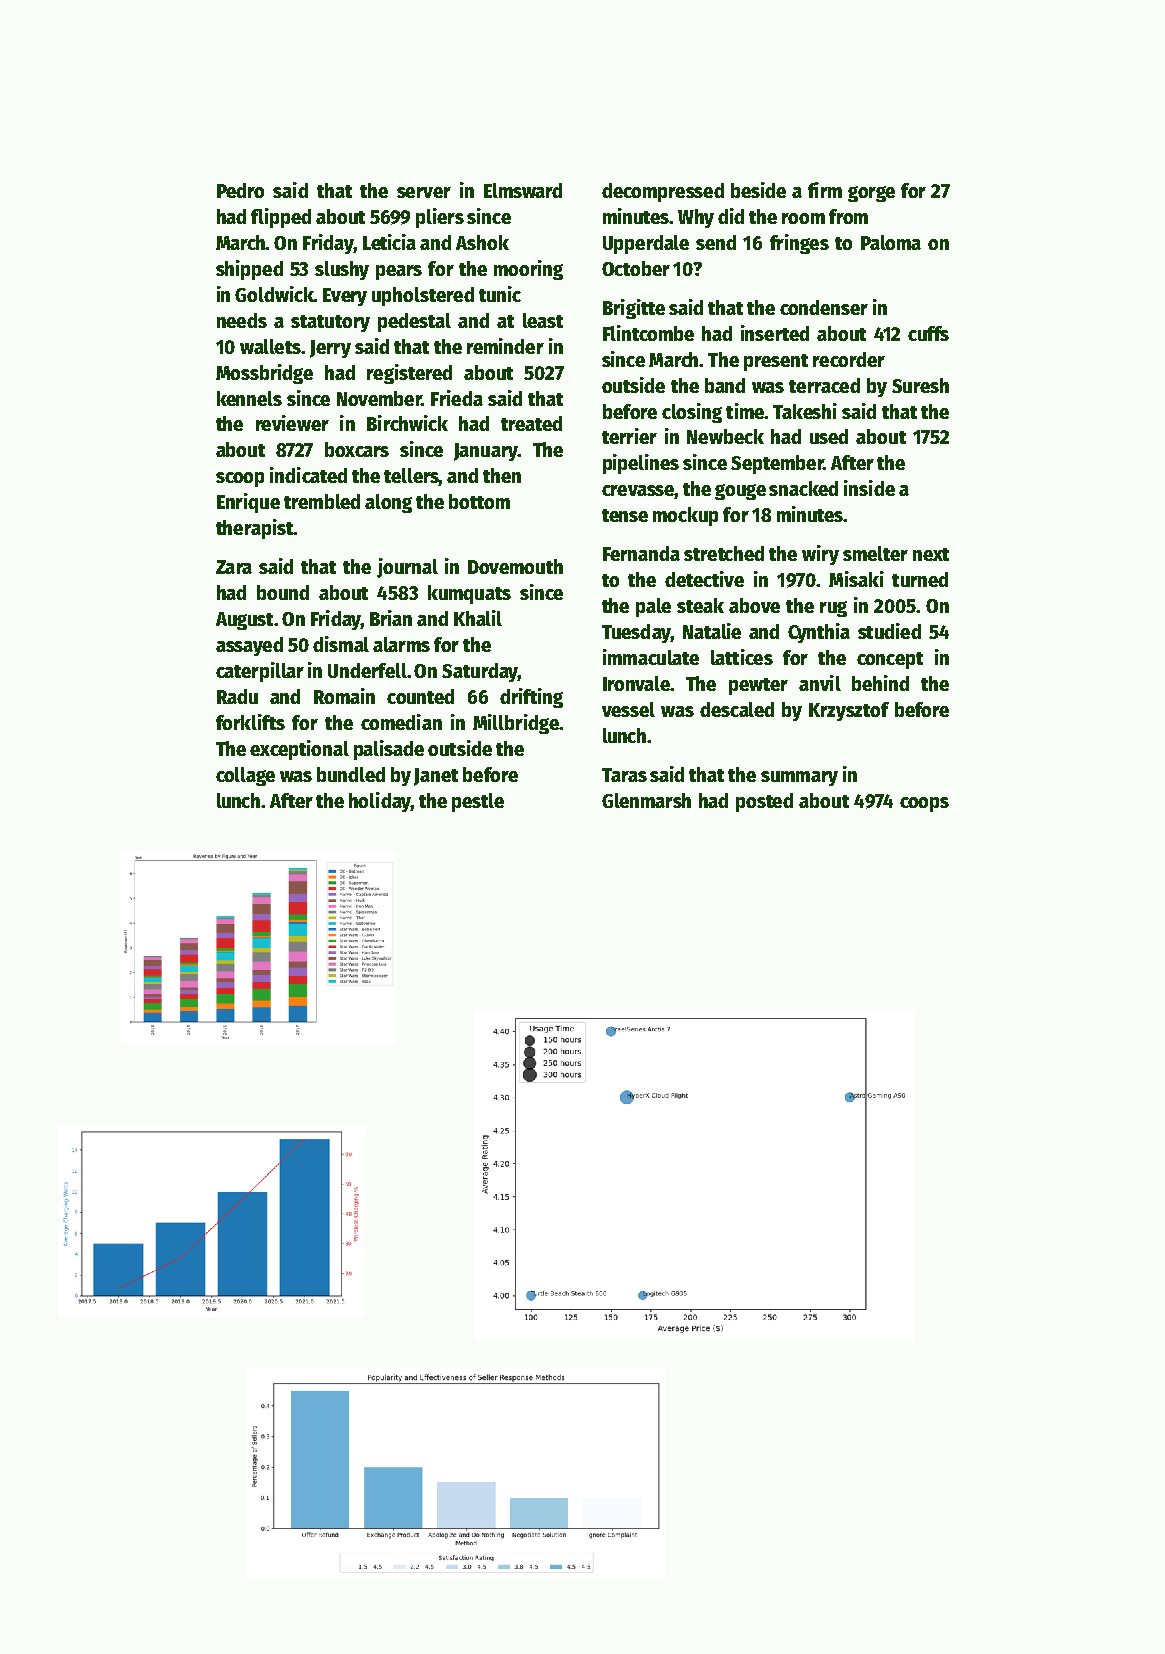  Describe the element at coordinates (407, 423) in the image. I see `Birchwick` at that location.
